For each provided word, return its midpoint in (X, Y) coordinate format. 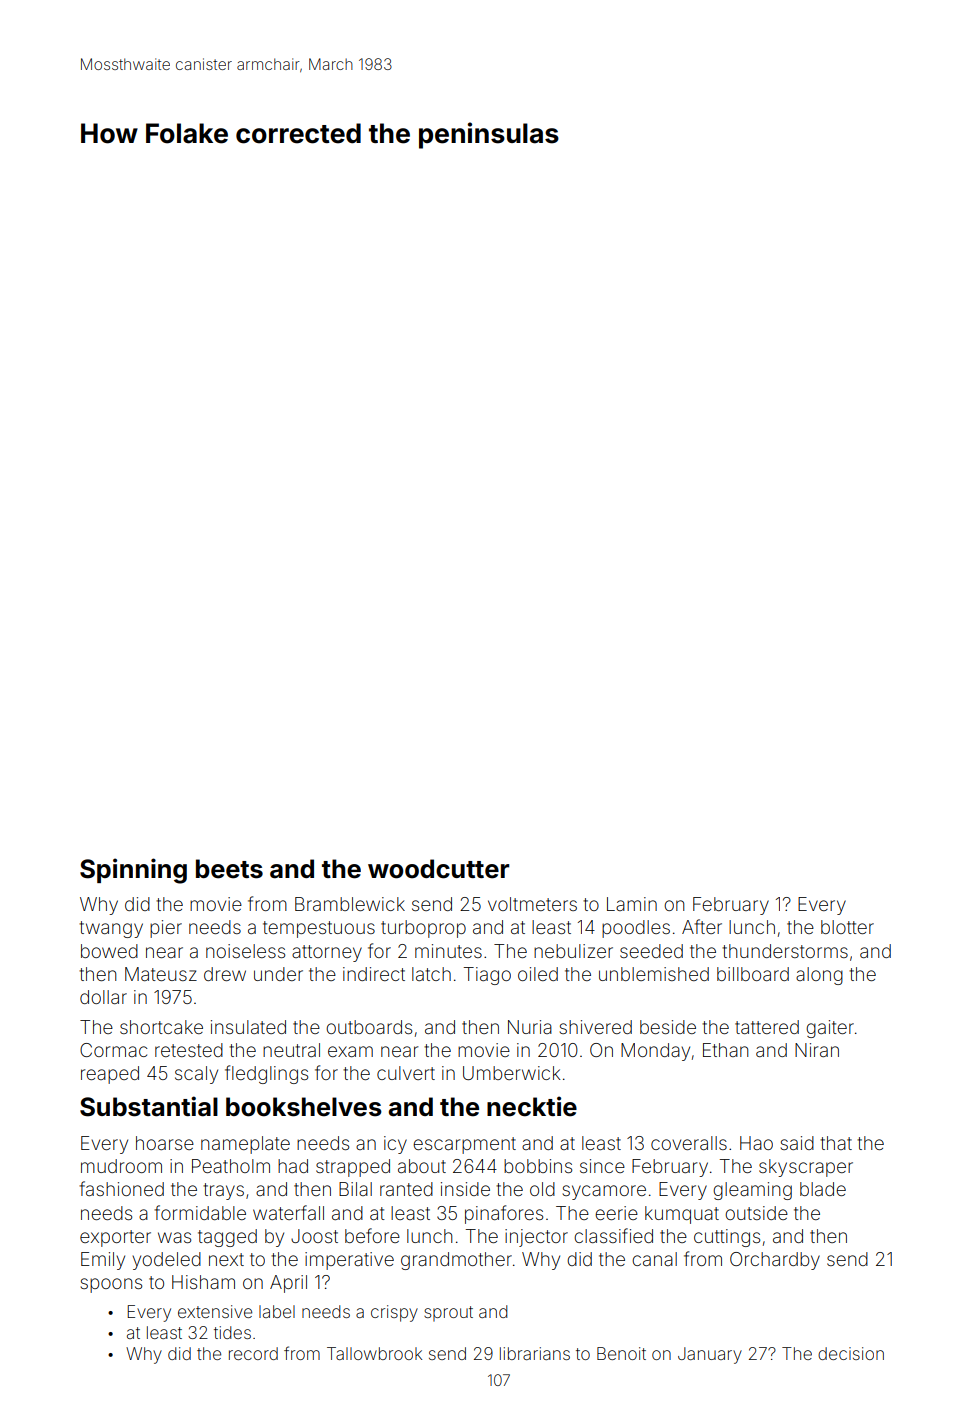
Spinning (133, 871)
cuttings (727, 1238)
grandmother (456, 1261)
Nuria (530, 1027)
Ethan (725, 1050)
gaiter (830, 1029)
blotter (847, 927)
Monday (655, 1052)
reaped (110, 1075)
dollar (103, 997)
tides (232, 1332)
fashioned (121, 1188)
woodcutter (439, 869)
